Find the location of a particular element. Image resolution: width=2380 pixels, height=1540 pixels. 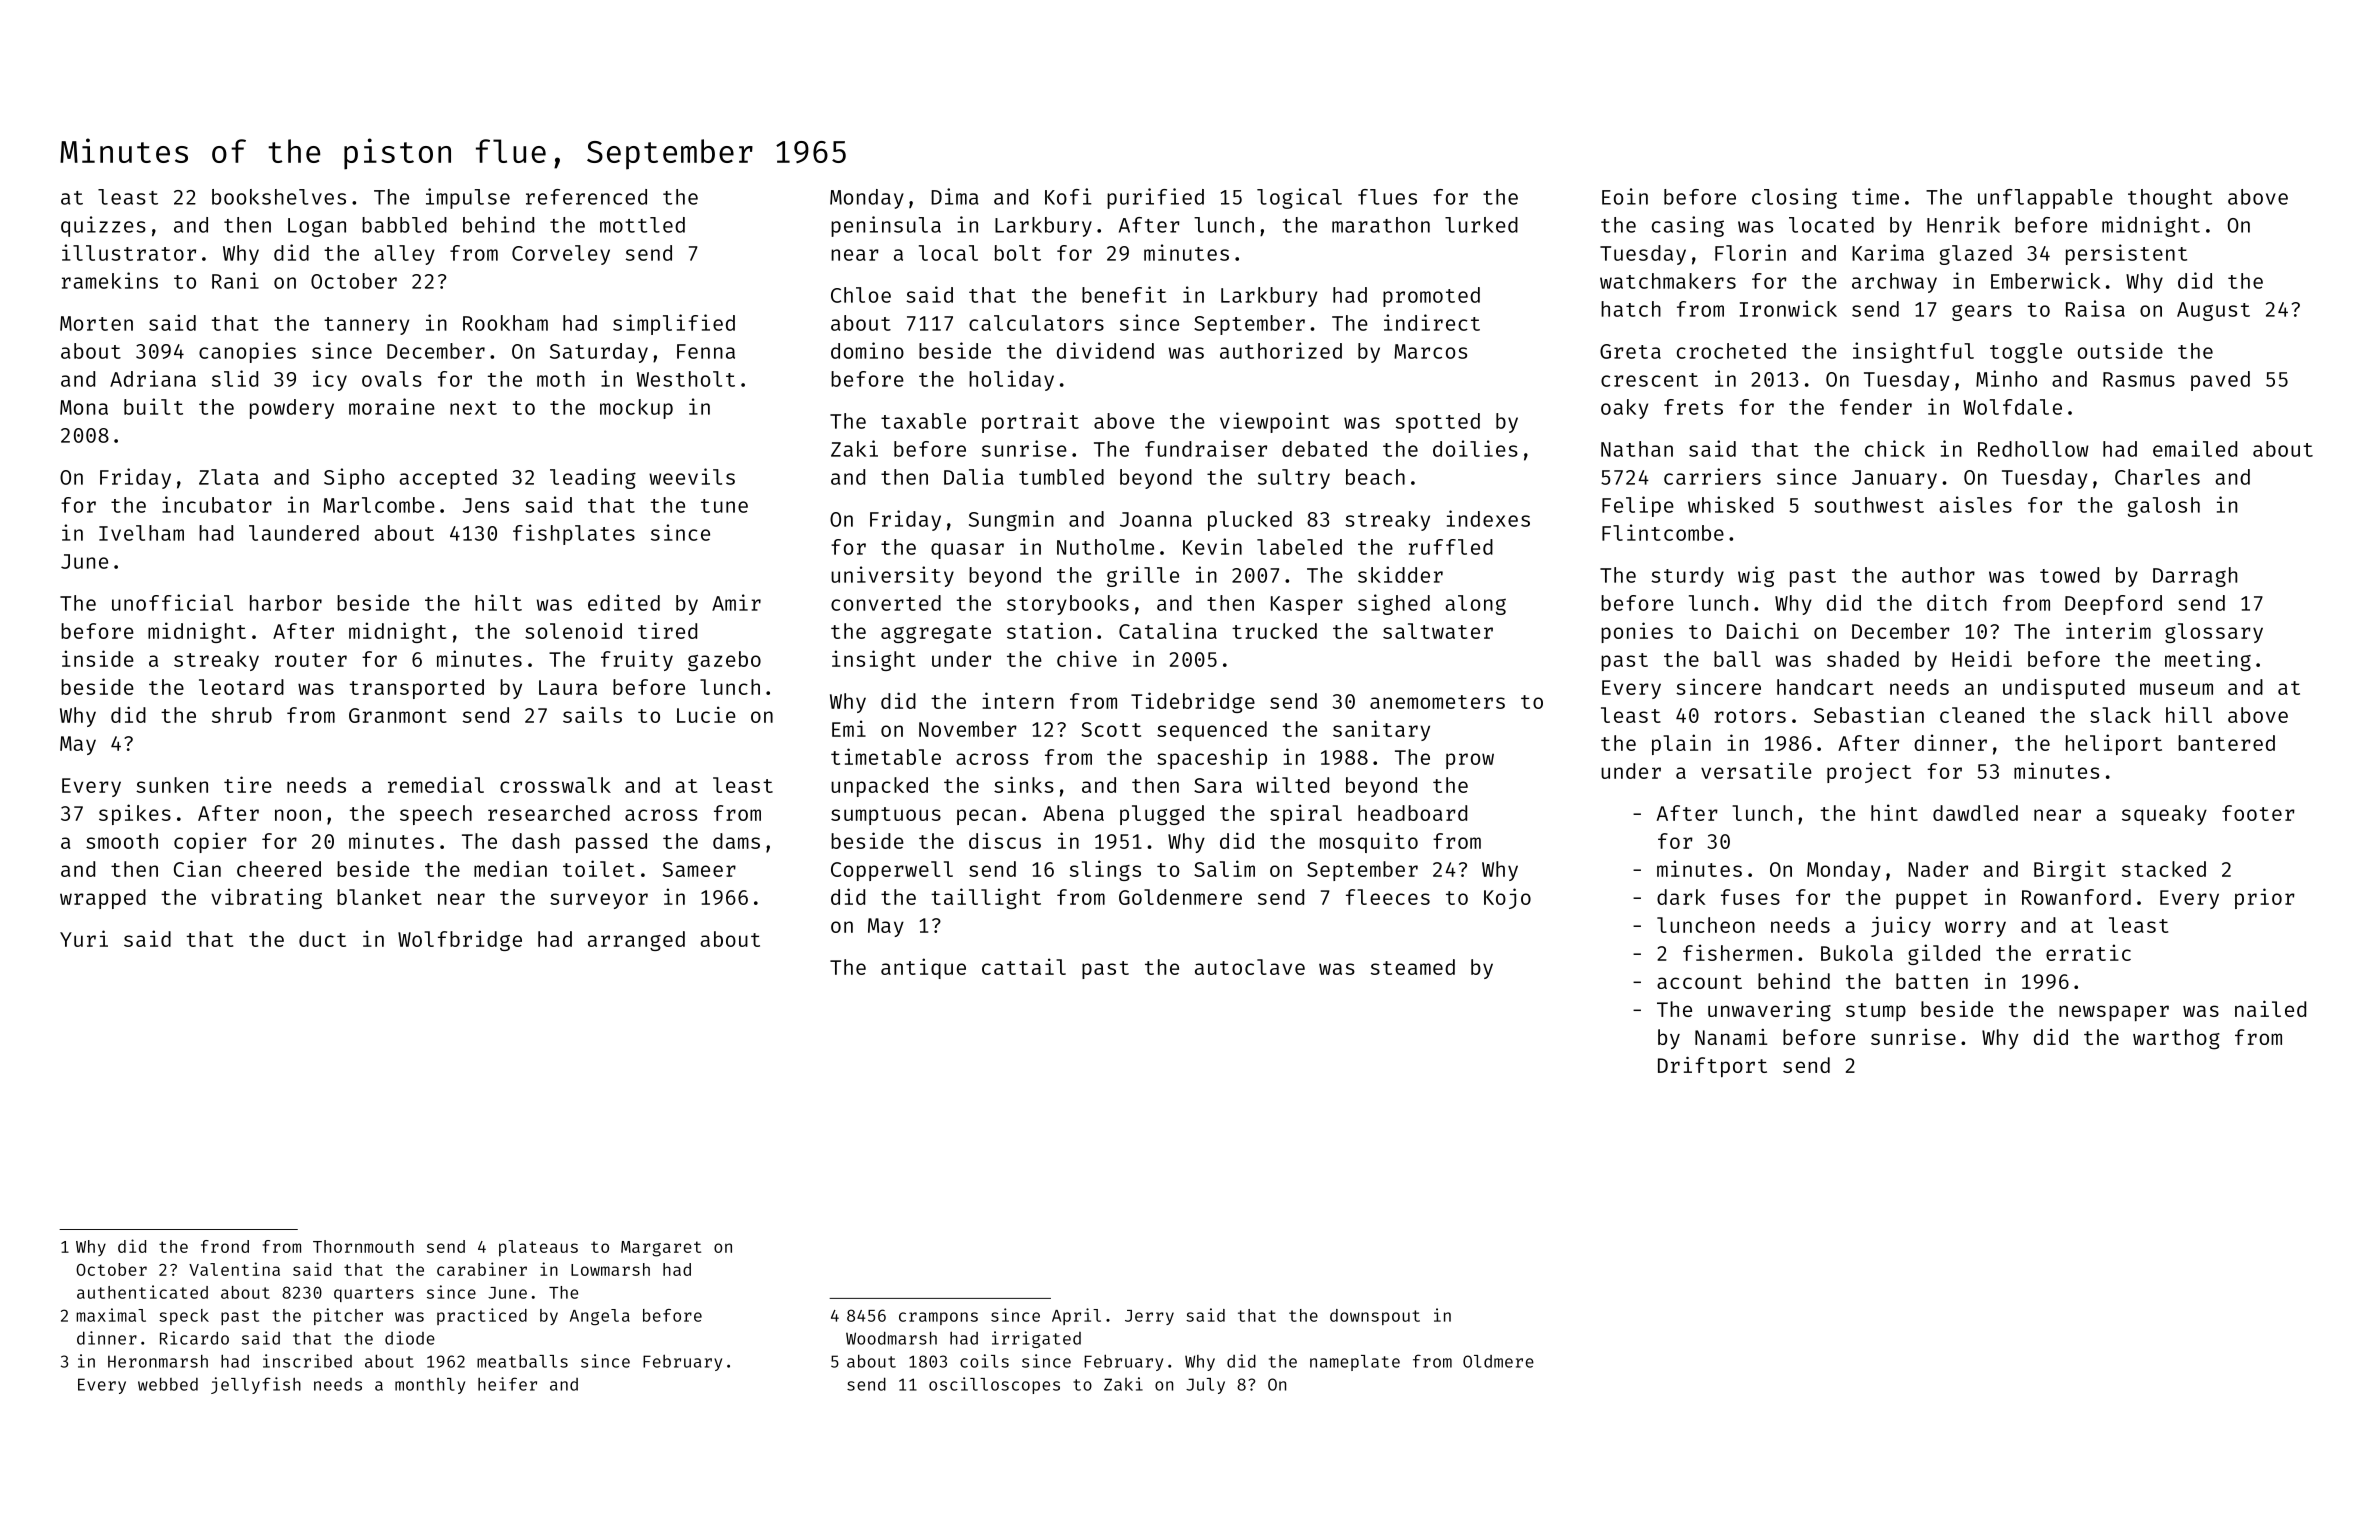

purified is located at coordinates (1155, 198).
